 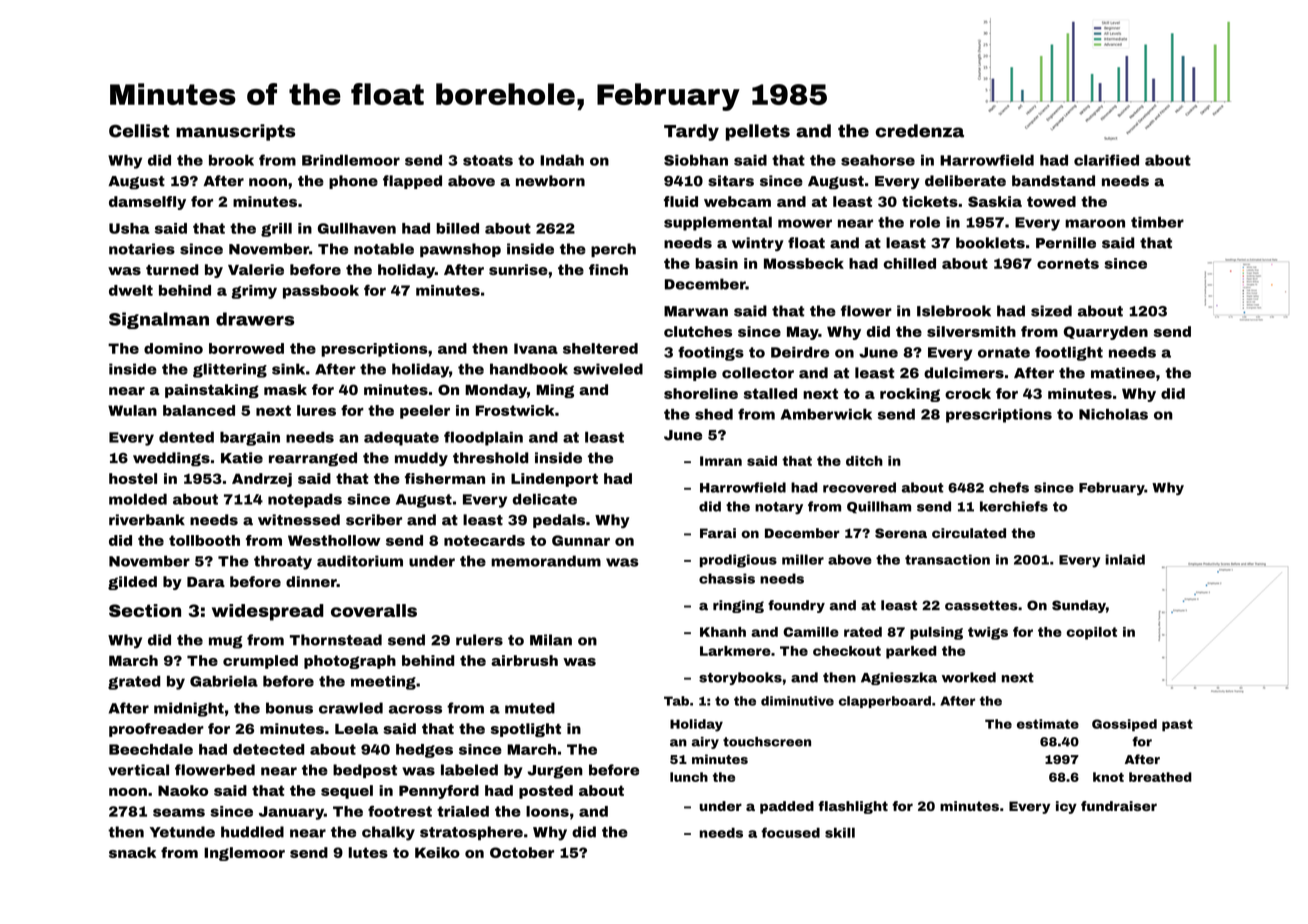 What do you see at coordinates (758, 132) in the screenshot?
I see `pellets` at bounding box center [758, 132].
